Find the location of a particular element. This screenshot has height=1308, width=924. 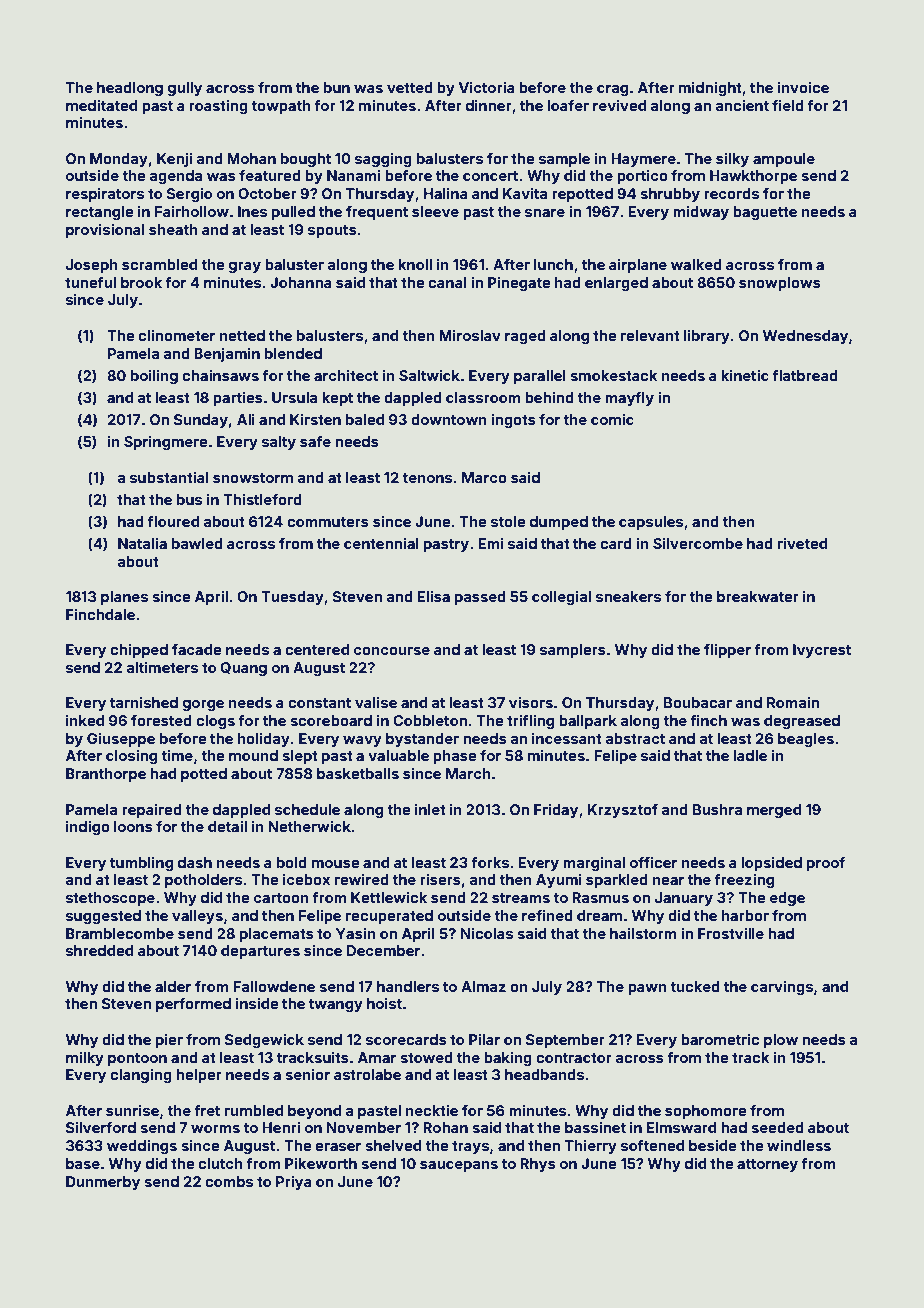

commuters is located at coordinates (328, 522).
